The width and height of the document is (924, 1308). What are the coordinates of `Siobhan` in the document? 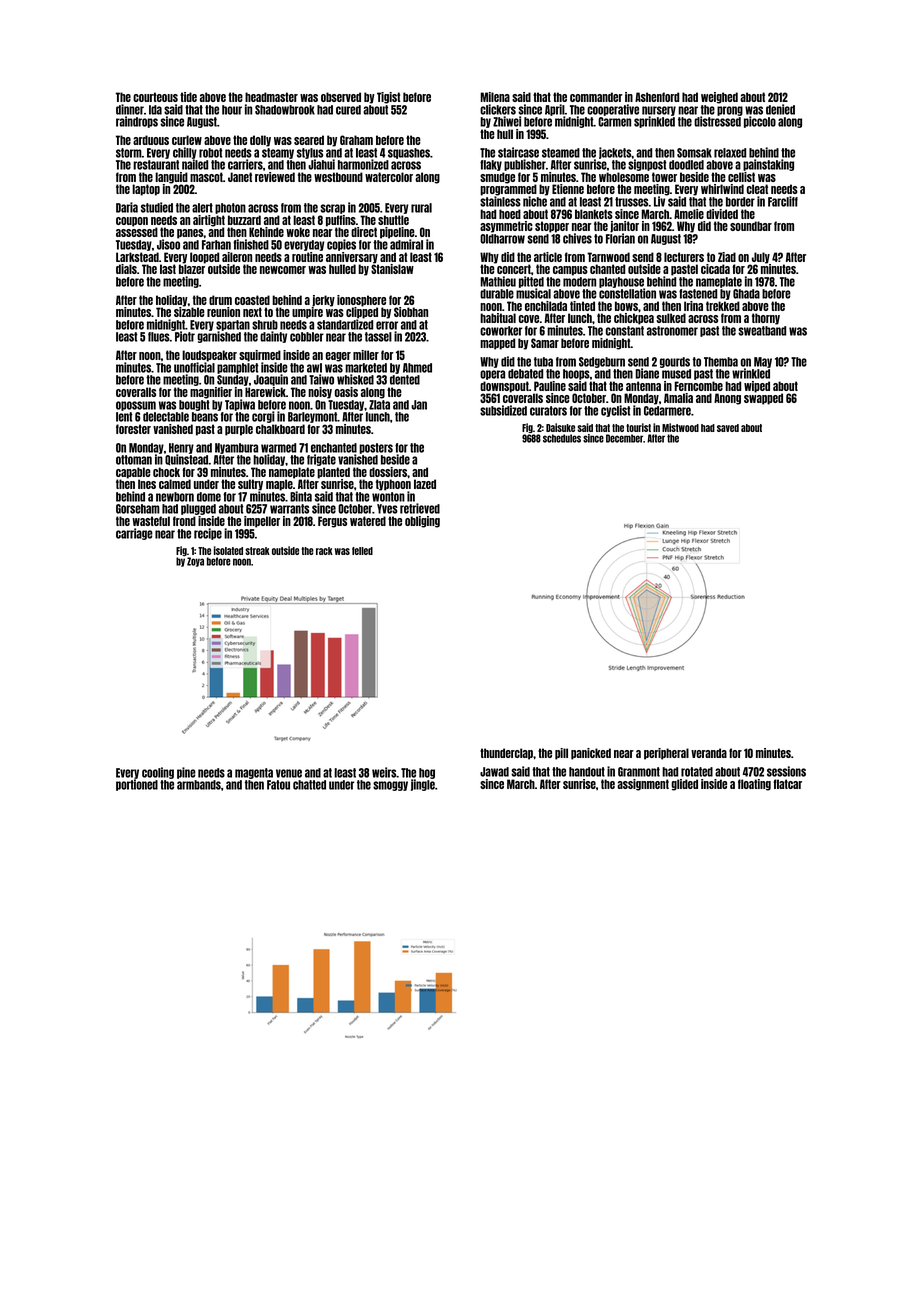 It's located at (411, 312).
